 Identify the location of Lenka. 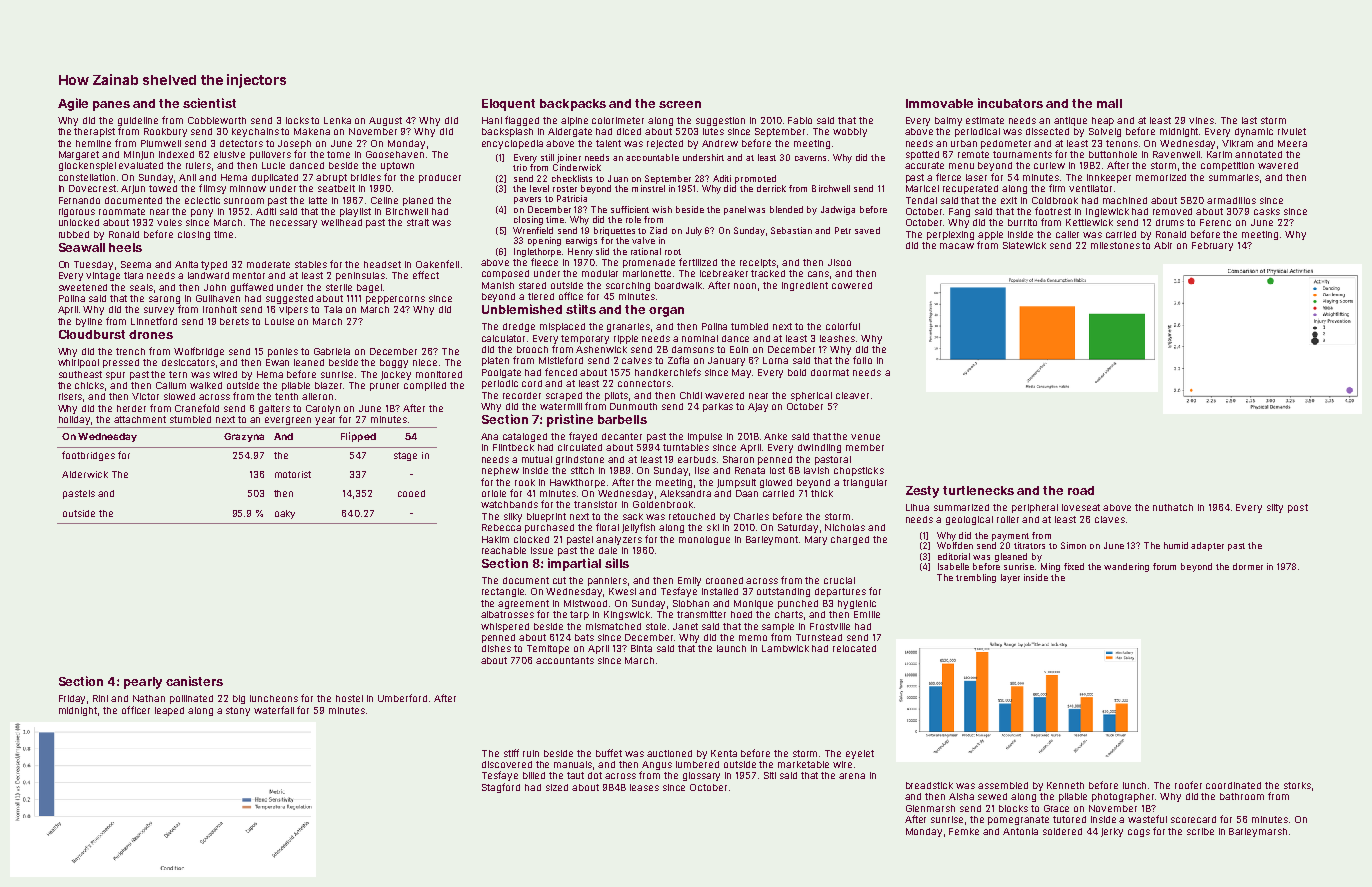
(337, 120).
